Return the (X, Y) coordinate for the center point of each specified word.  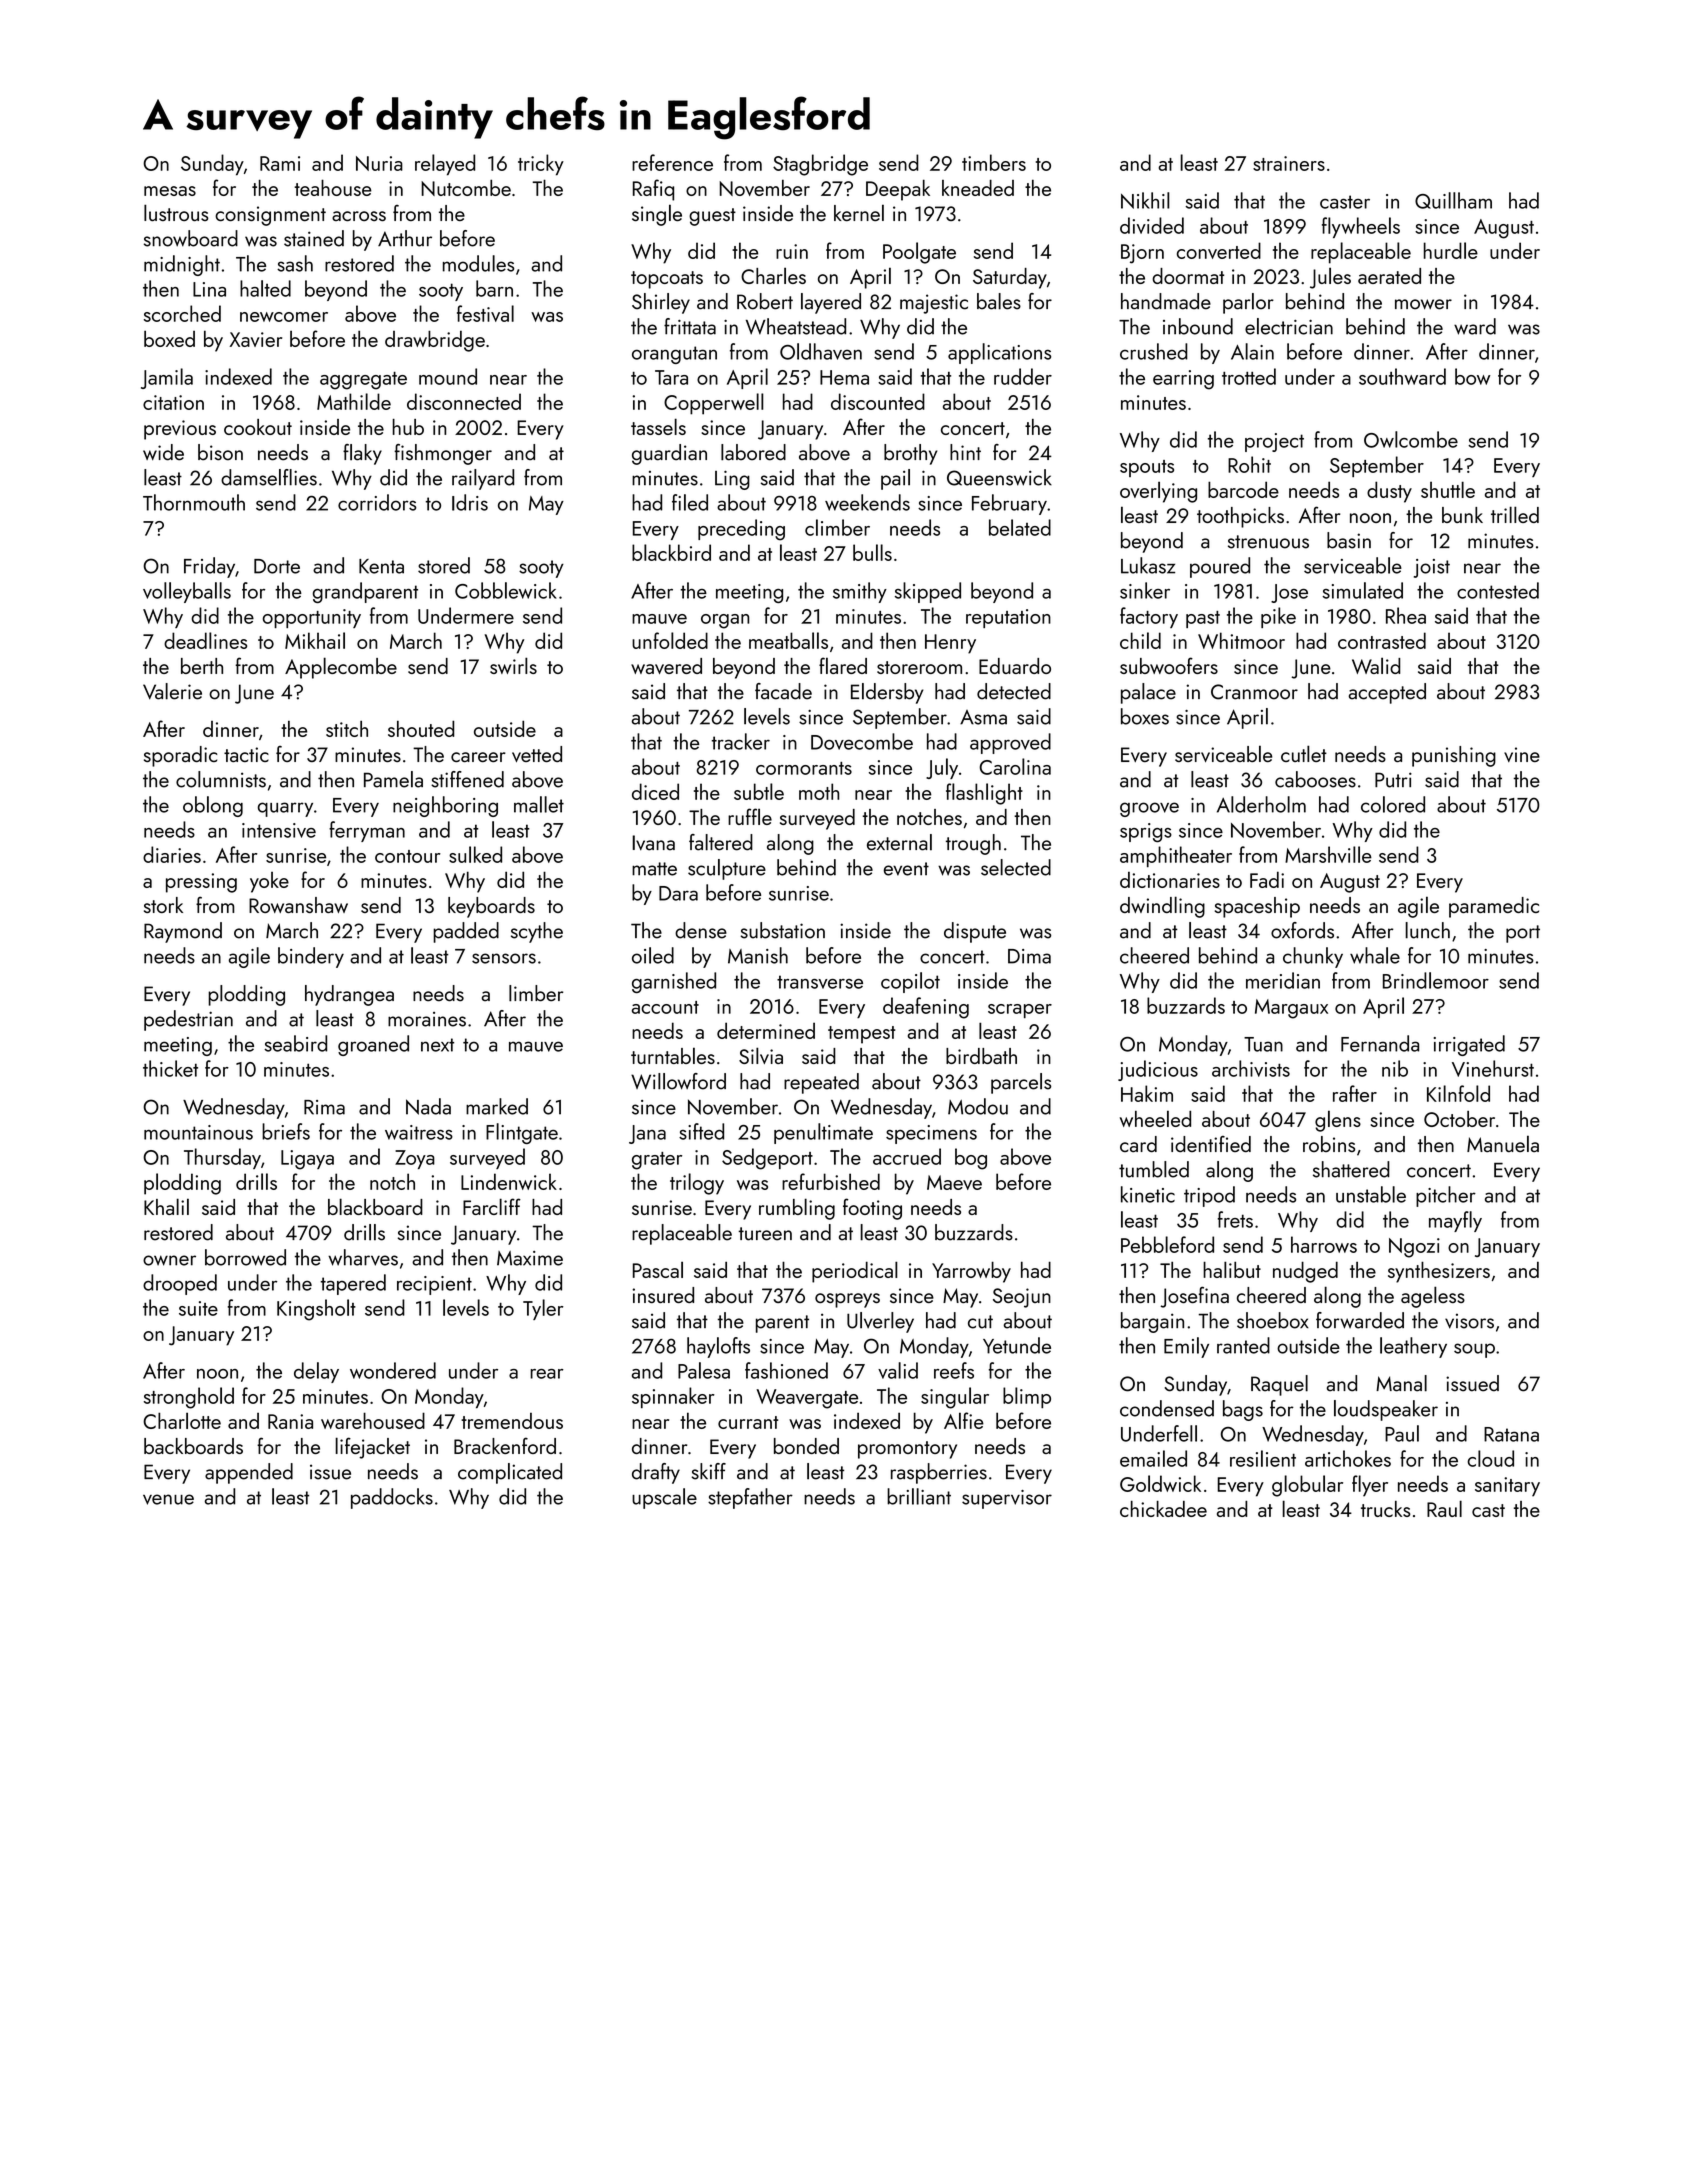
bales (999, 301)
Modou (978, 1106)
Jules (1330, 278)
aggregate (363, 381)
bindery (311, 957)
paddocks (392, 1498)
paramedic (1494, 907)
